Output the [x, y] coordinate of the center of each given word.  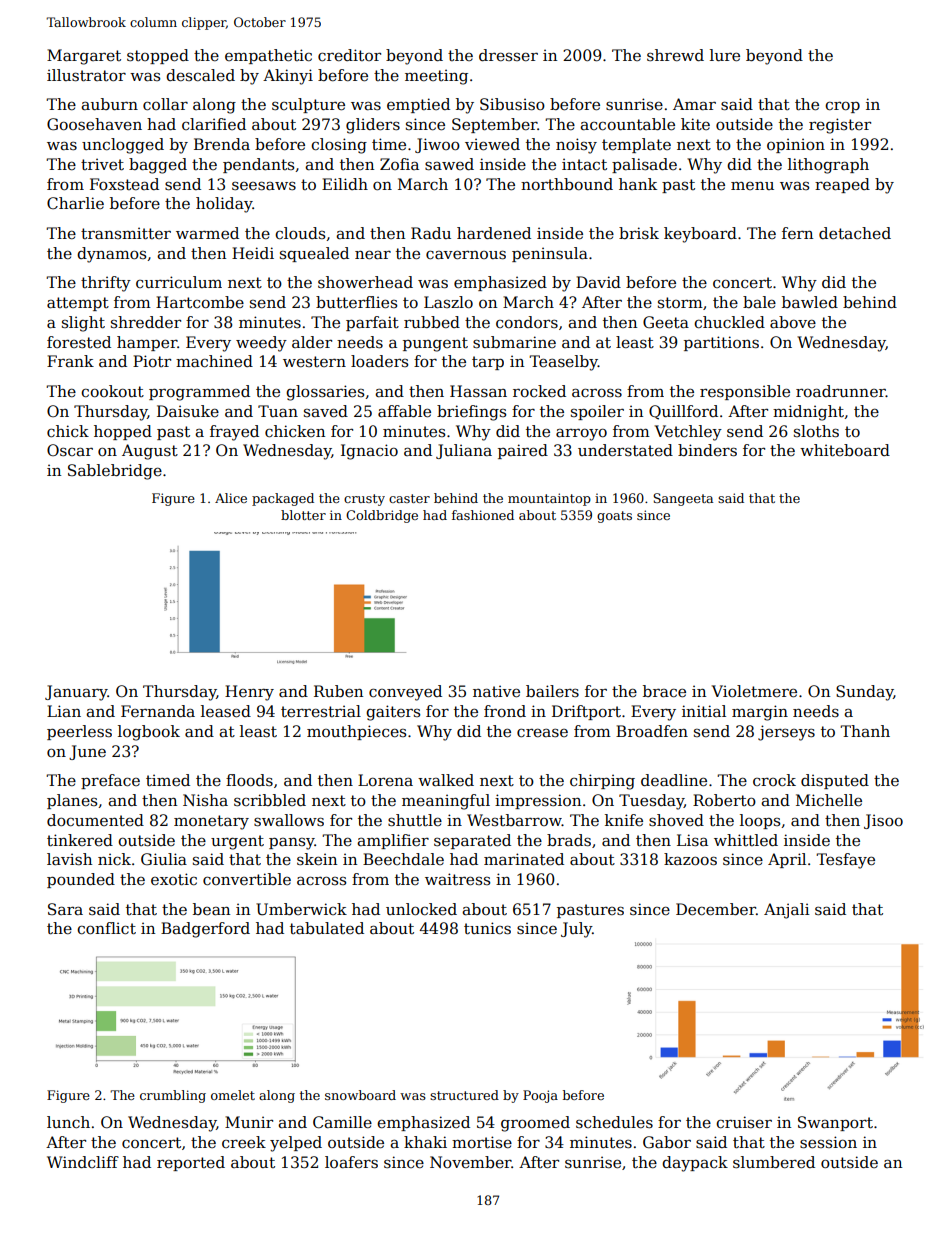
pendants [258, 165]
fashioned [483, 515]
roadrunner [841, 391]
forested [79, 342]
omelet [233, 1095]
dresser [508, 55]
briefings [471, 413]
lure [725, 55]
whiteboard [845, 450]
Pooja [540, 1096]
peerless [79, 732]
